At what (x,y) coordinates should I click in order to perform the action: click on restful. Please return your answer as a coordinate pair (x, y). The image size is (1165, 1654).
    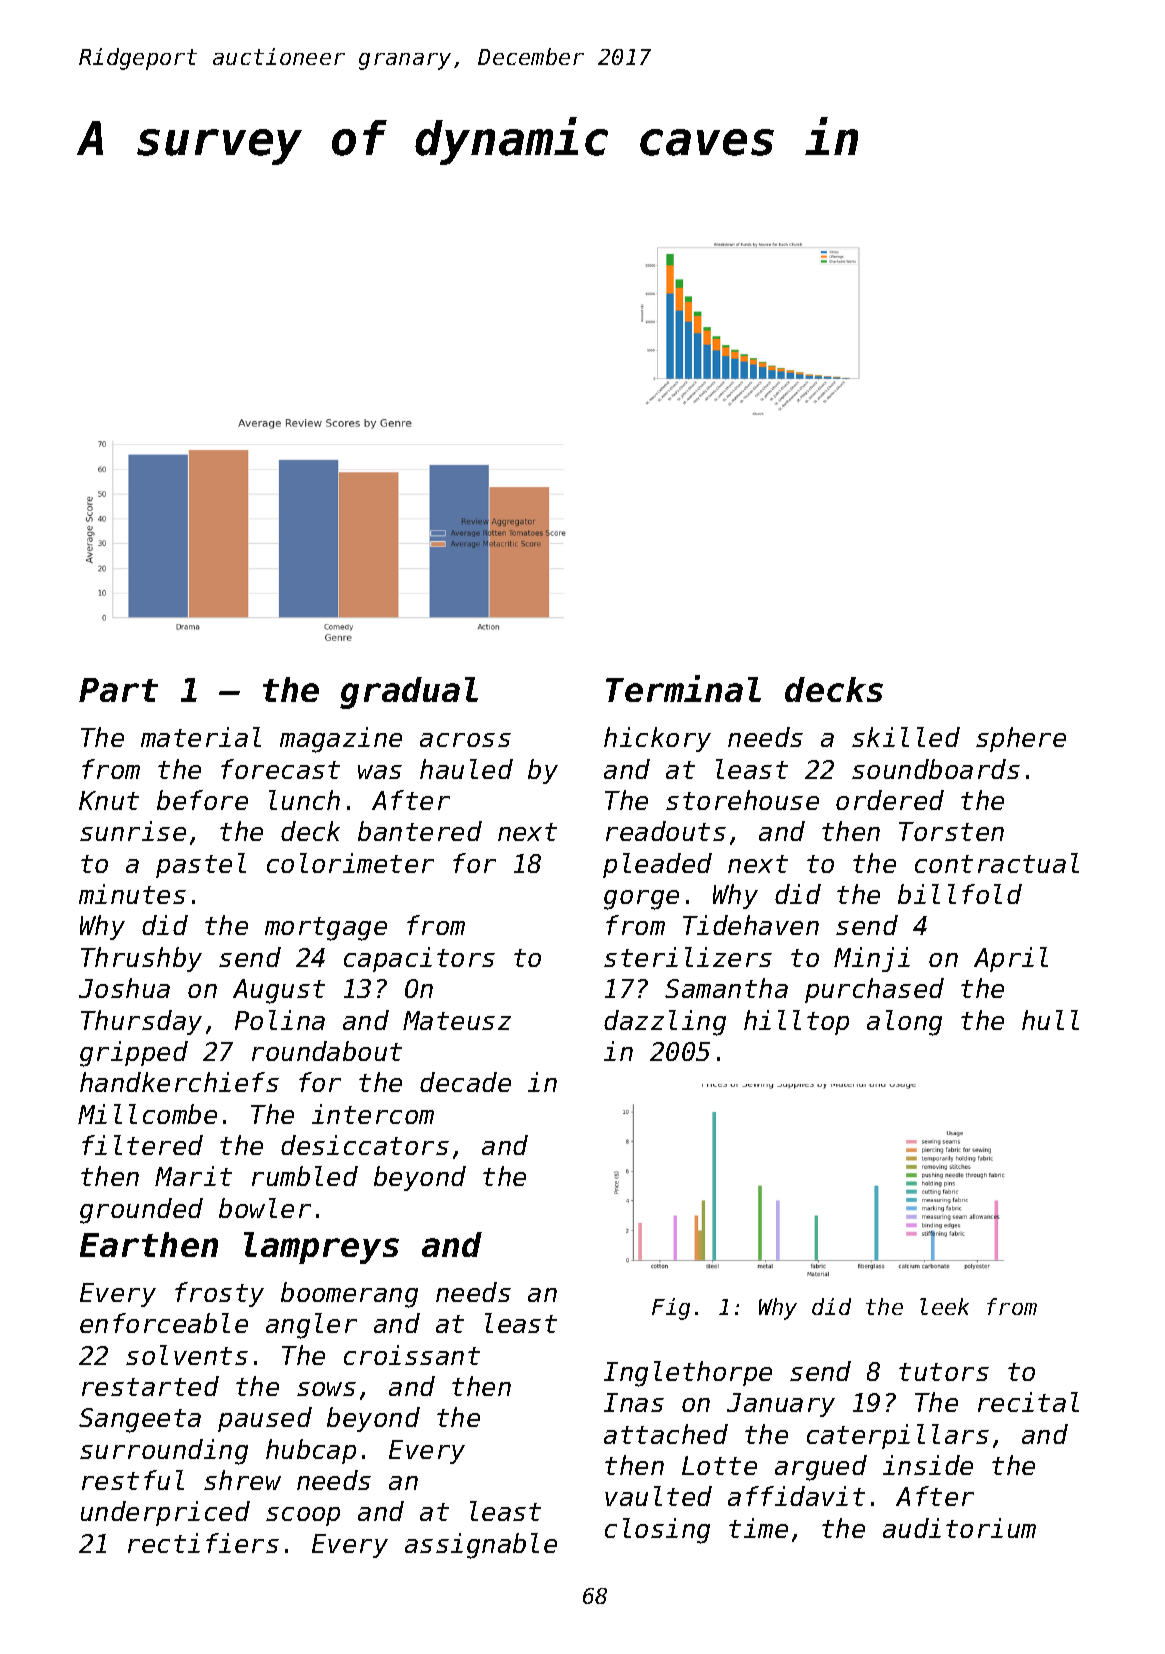
    Looking at the image, I should click on (133, 1480).
